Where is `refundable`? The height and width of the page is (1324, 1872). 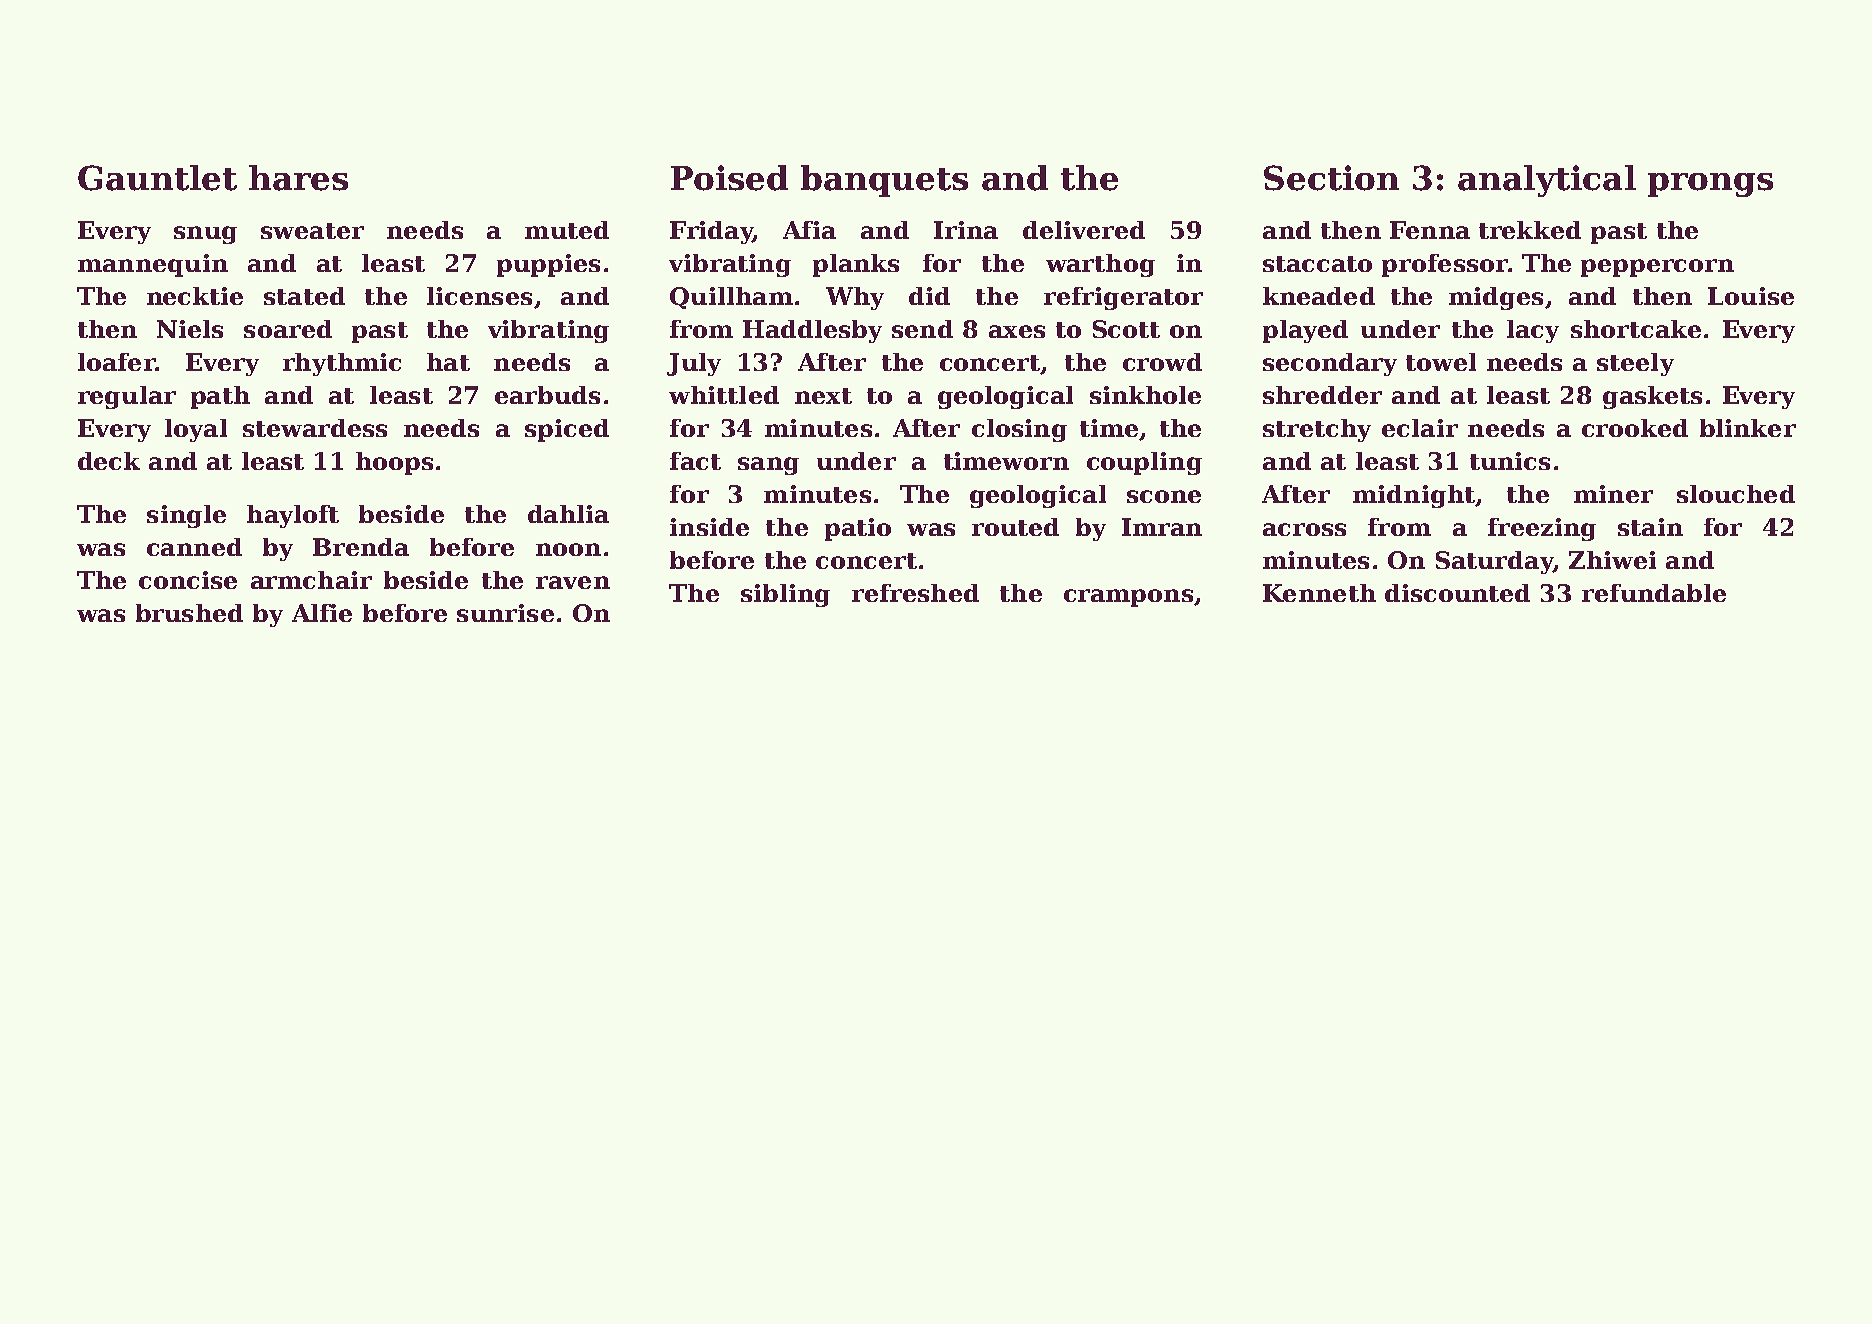 refundable is located at coordinates (1654, 593).
